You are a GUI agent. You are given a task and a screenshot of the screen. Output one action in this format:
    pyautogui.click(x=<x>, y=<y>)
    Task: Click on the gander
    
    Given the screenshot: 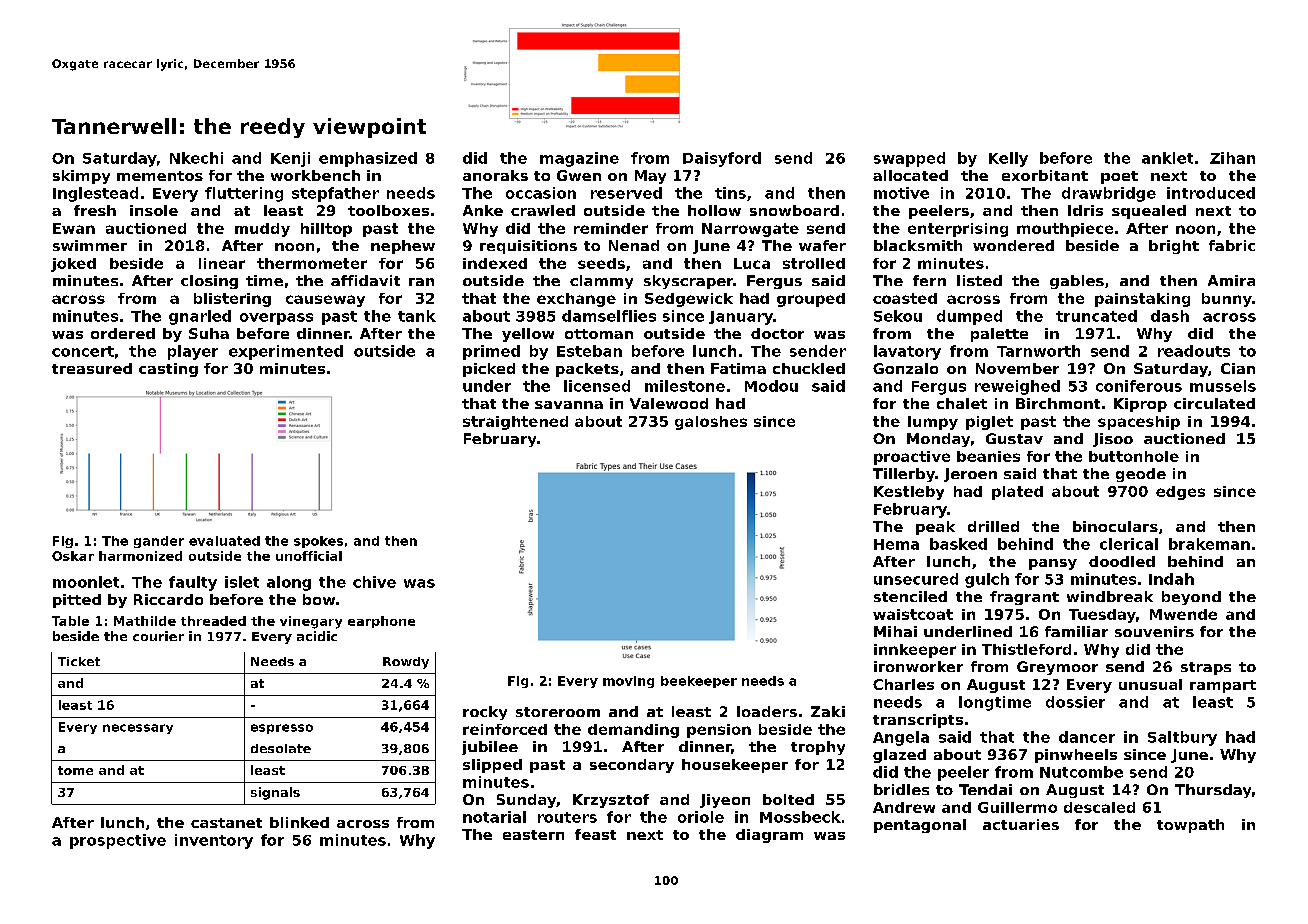 What is the action you would take?
    pyautogui.click(x=159, y=542)
